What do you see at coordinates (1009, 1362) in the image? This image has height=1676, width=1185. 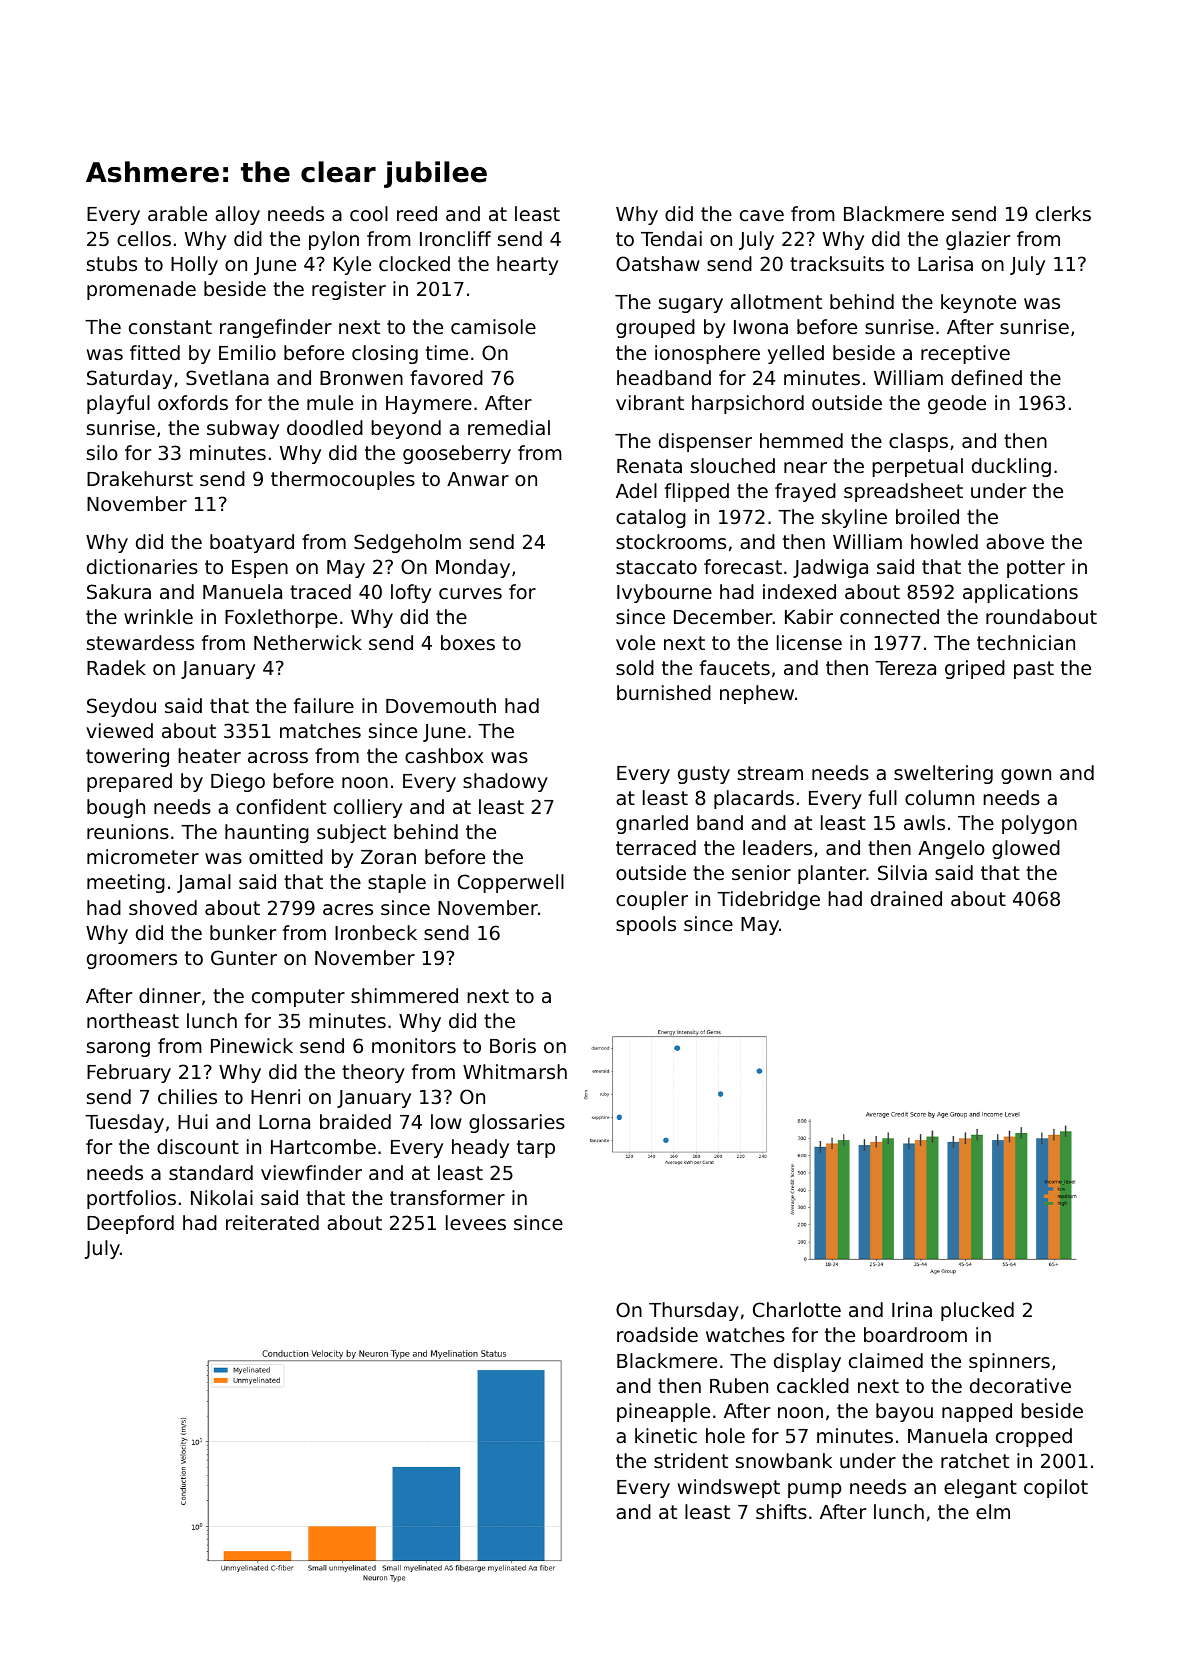 I see `spinners` at bounding box center [1009, 1362].
